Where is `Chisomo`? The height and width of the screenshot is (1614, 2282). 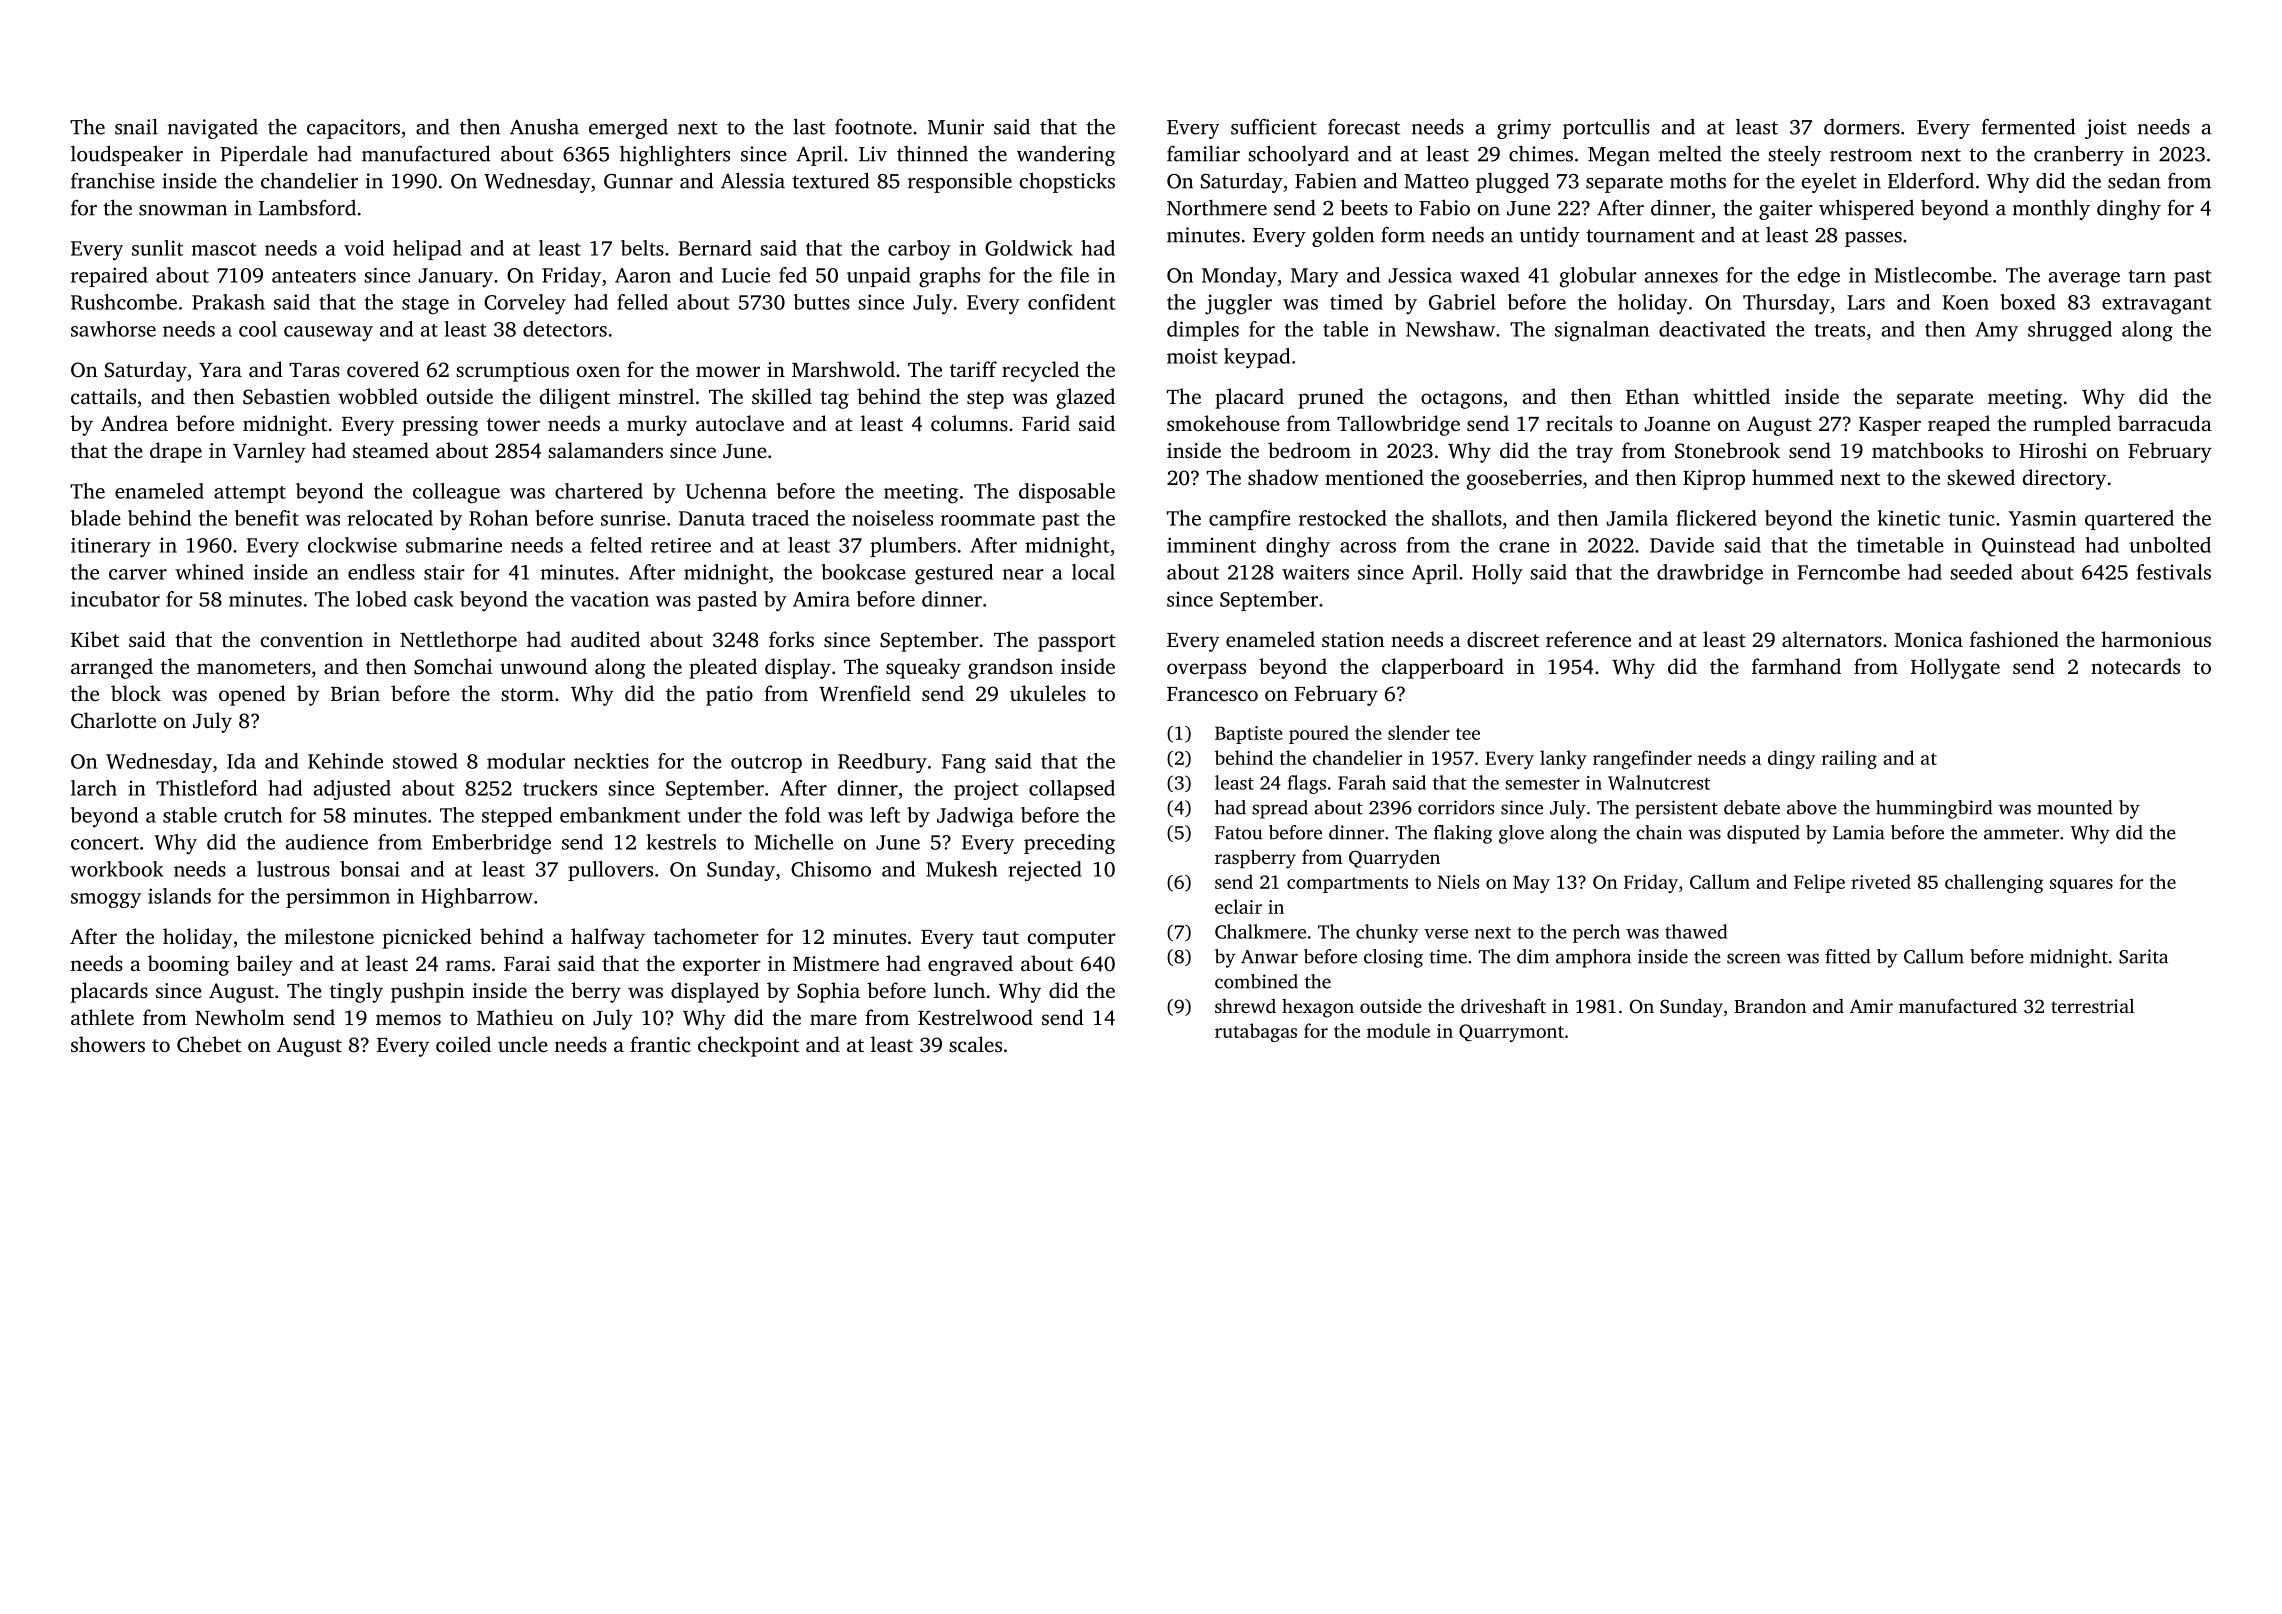
Chisomo is located at coordinates (831, 869).
